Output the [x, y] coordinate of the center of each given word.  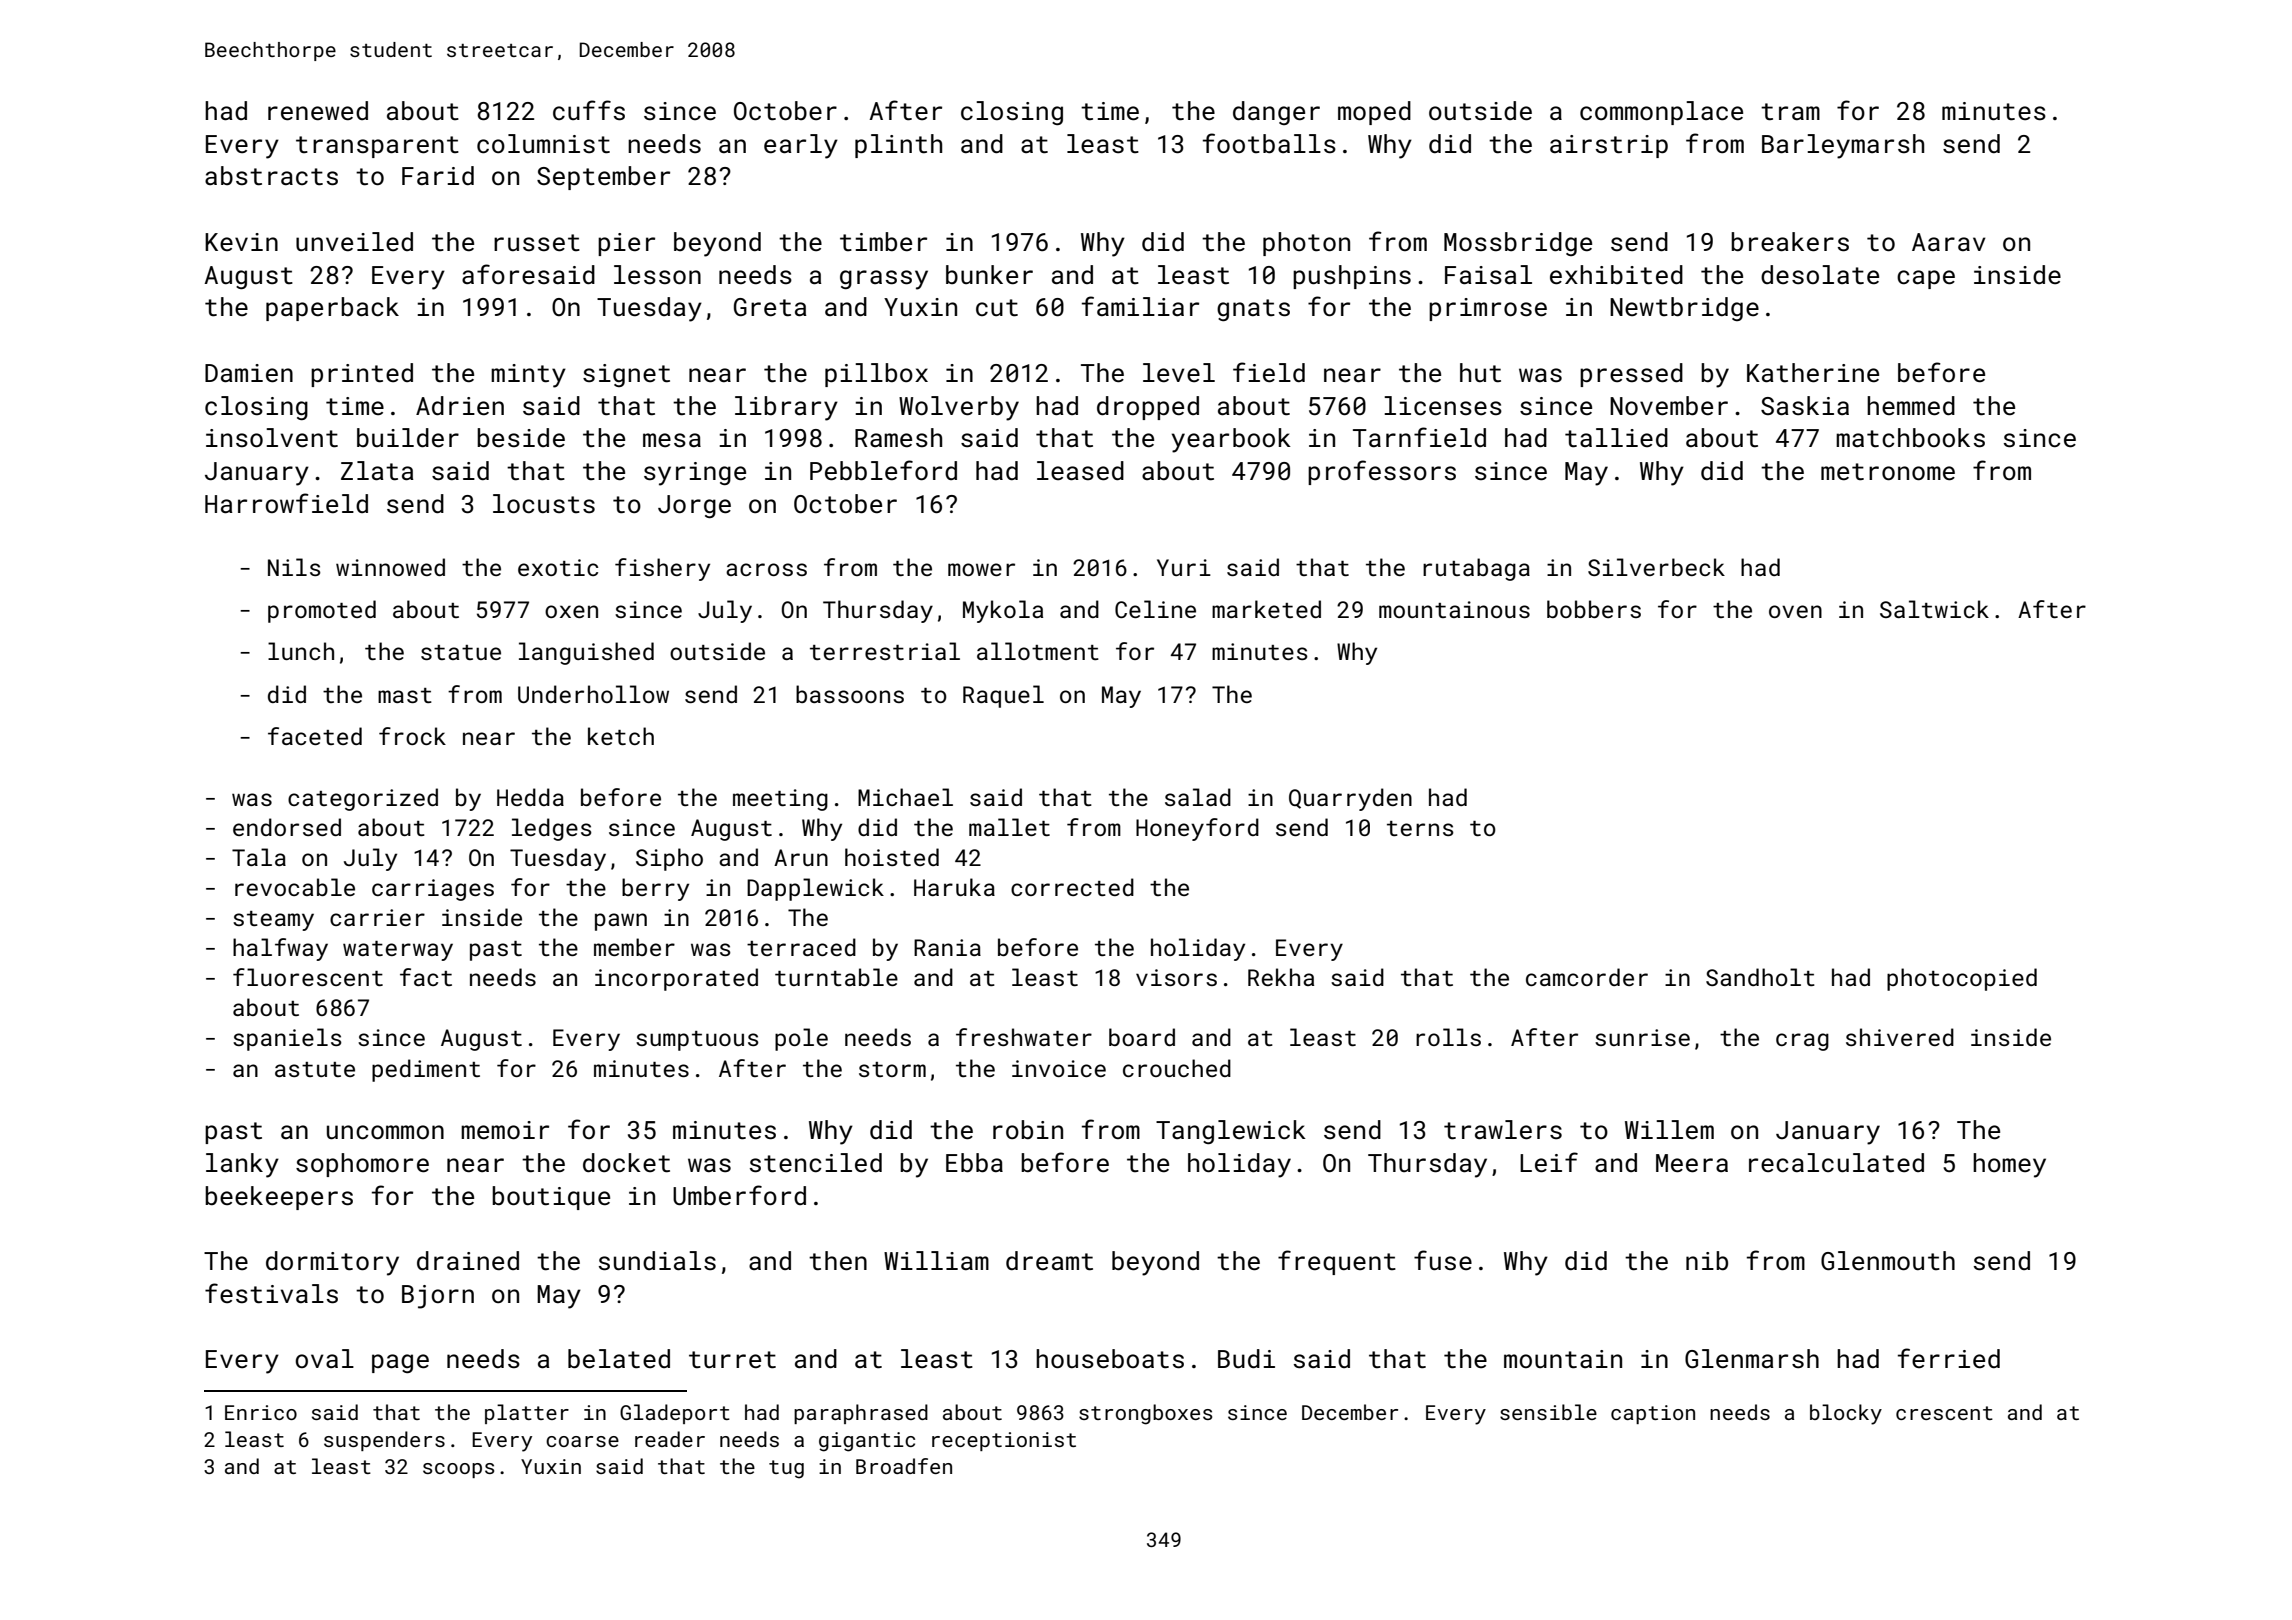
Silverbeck [1656, 567]
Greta [770, 307]
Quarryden [1350, 799]
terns [1420, 828]
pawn [621, 922]
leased [1080, 471]
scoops [458, 1470]
